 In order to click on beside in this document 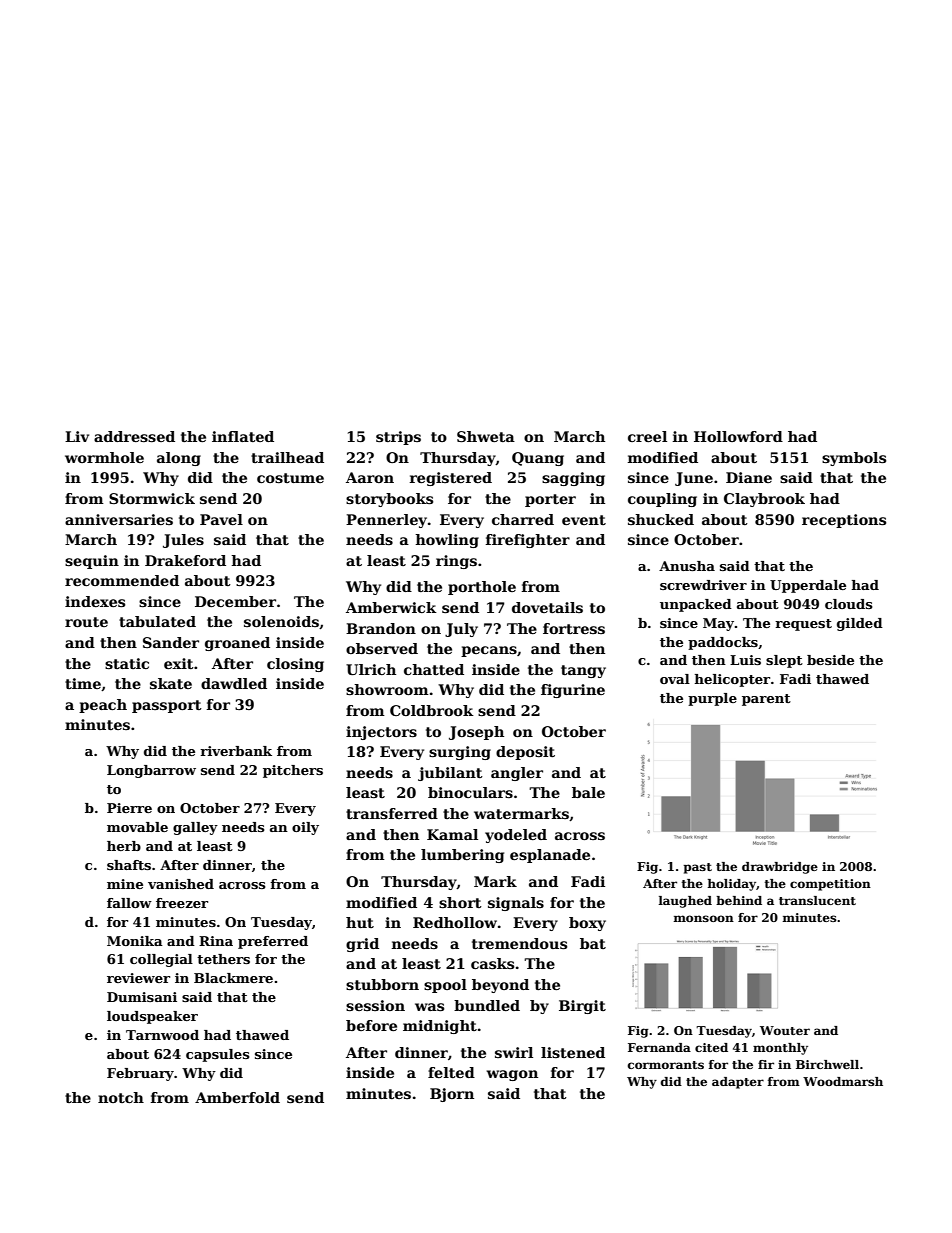, I will do `click(830, 660)`.
